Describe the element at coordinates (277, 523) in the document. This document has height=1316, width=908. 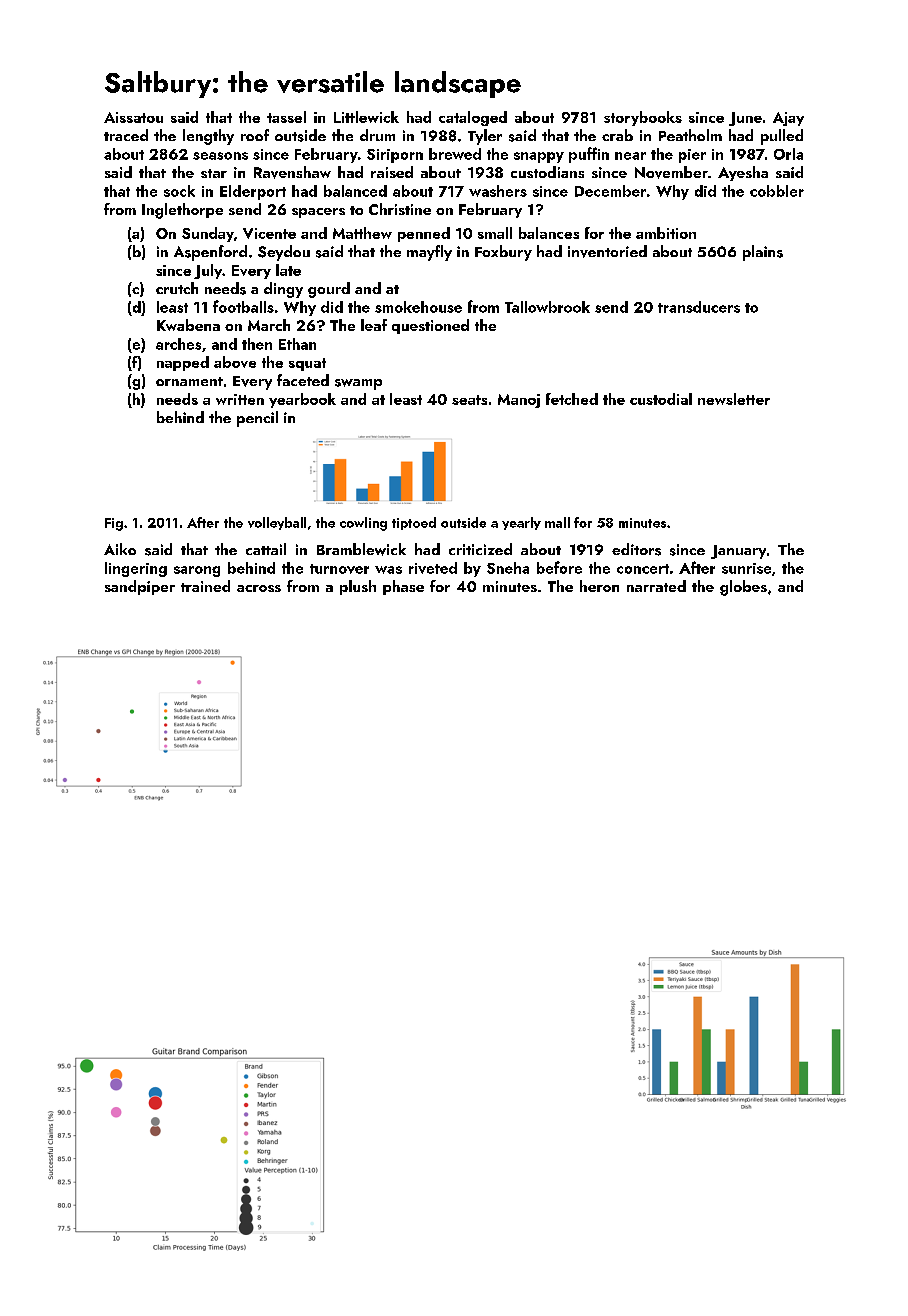
I see `volleyball` at that location.
